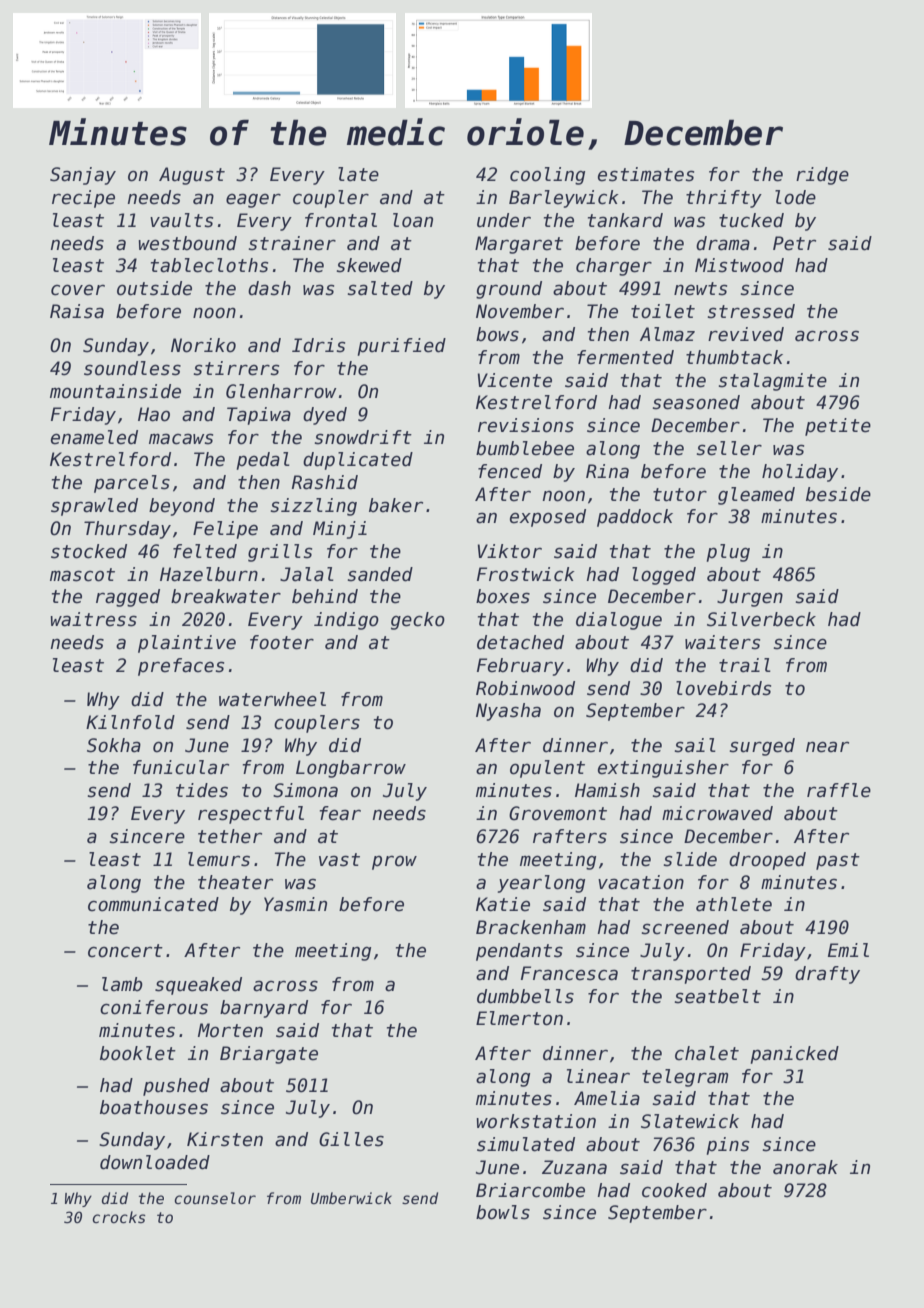  Describe the element at coordinates (503, 1212) in the page. I see `bowls` at that location.
